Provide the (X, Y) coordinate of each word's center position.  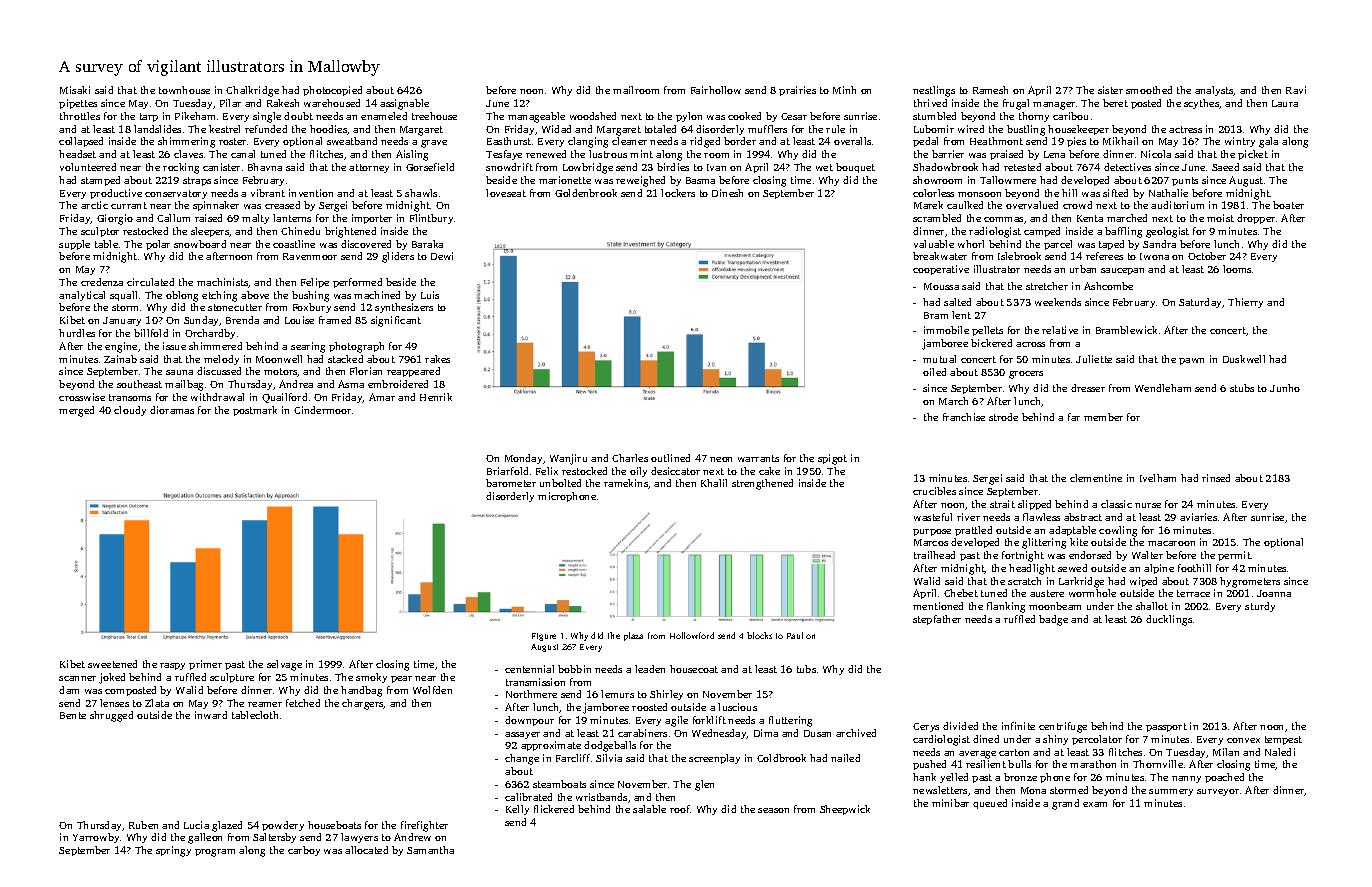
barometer (511, 483)
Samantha (430, 850)
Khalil (714, 483)
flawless (1041, 517)
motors (281, 372)
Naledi (1280, 752)
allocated (366, 850)
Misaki (75, 90)
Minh (844, 90)
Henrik (436, 397)
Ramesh (990, 90)
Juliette (1094, 359)
